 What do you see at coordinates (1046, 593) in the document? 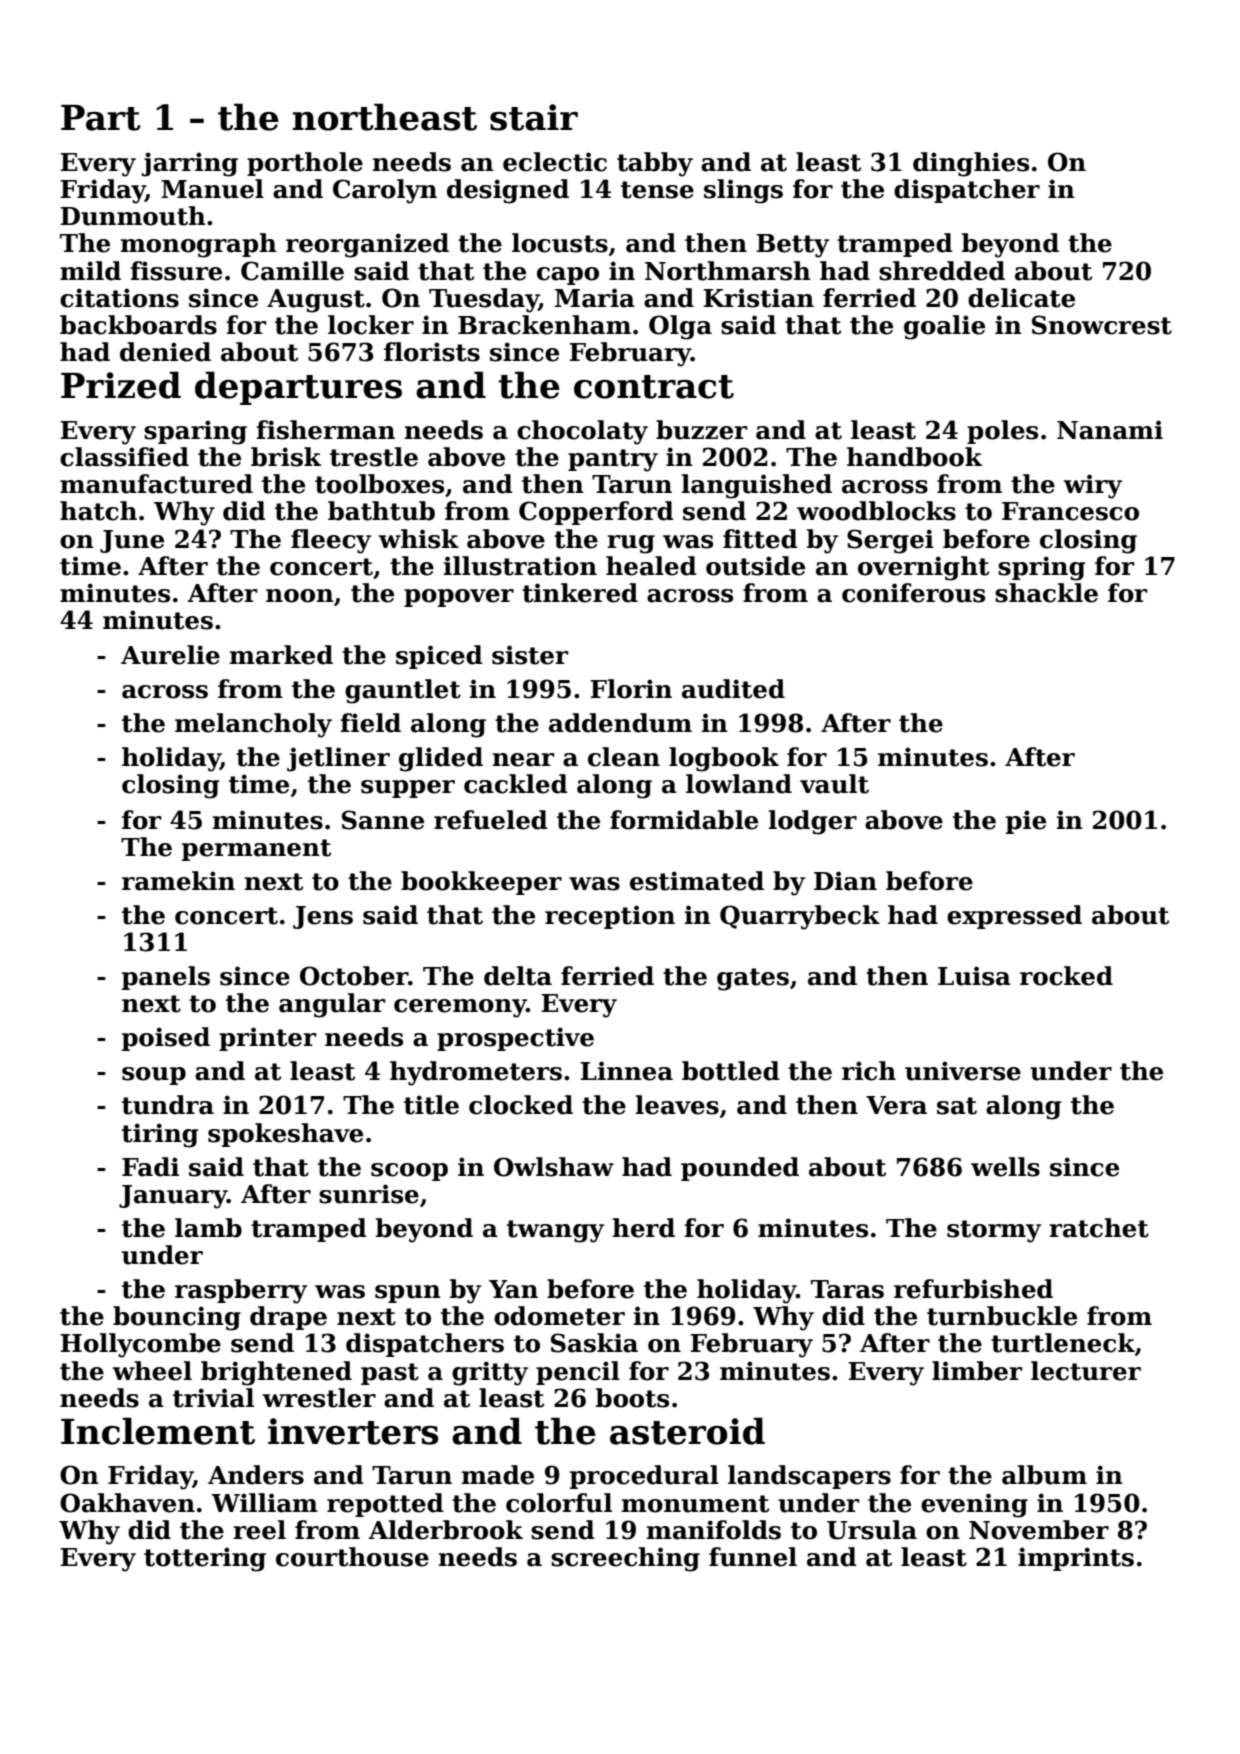
I see `shackle` at bounding box center [1046, 593].
